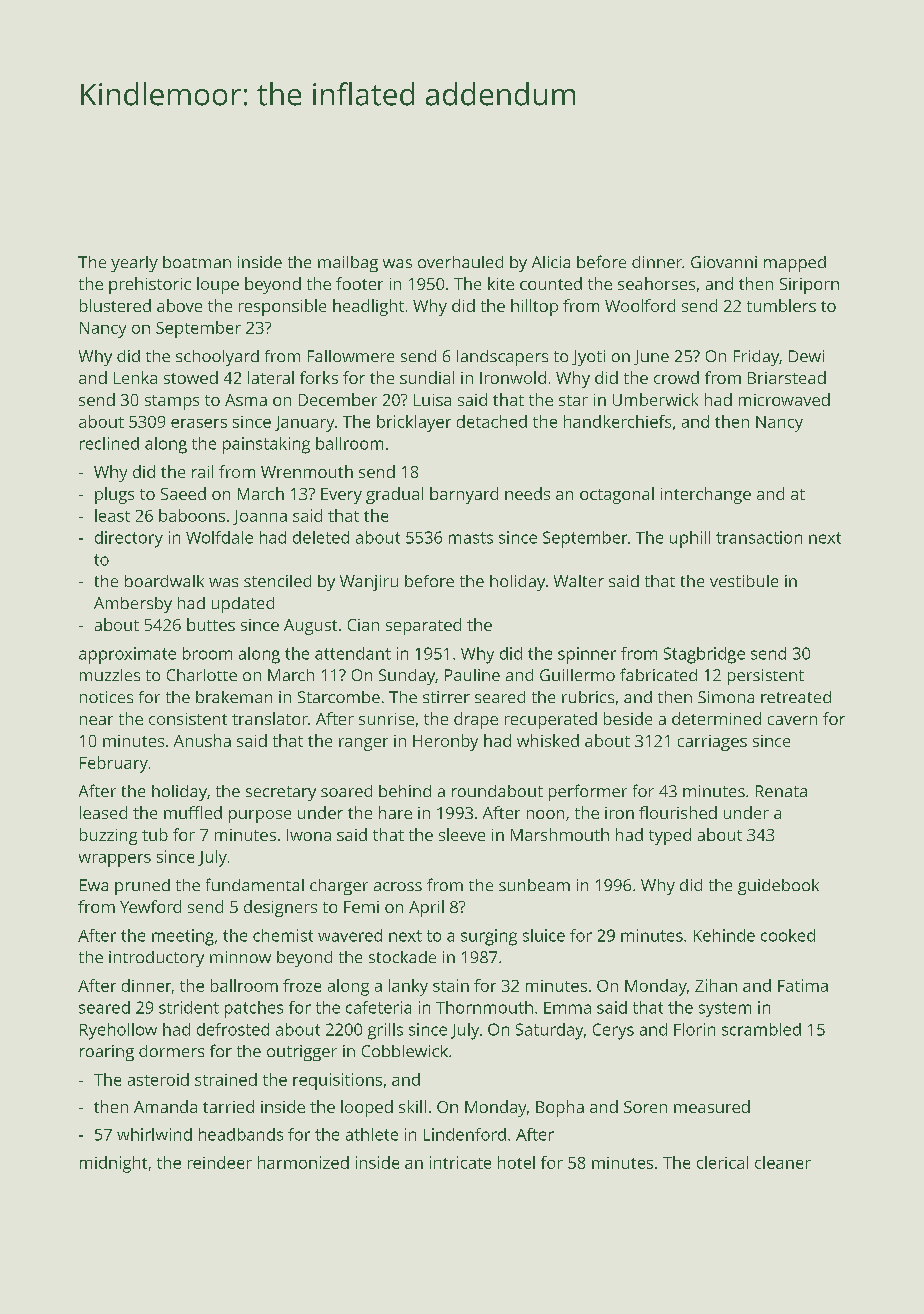 The width and height of the screenshot is (924, 1314). I want to click on directory, so click(129, 539).
